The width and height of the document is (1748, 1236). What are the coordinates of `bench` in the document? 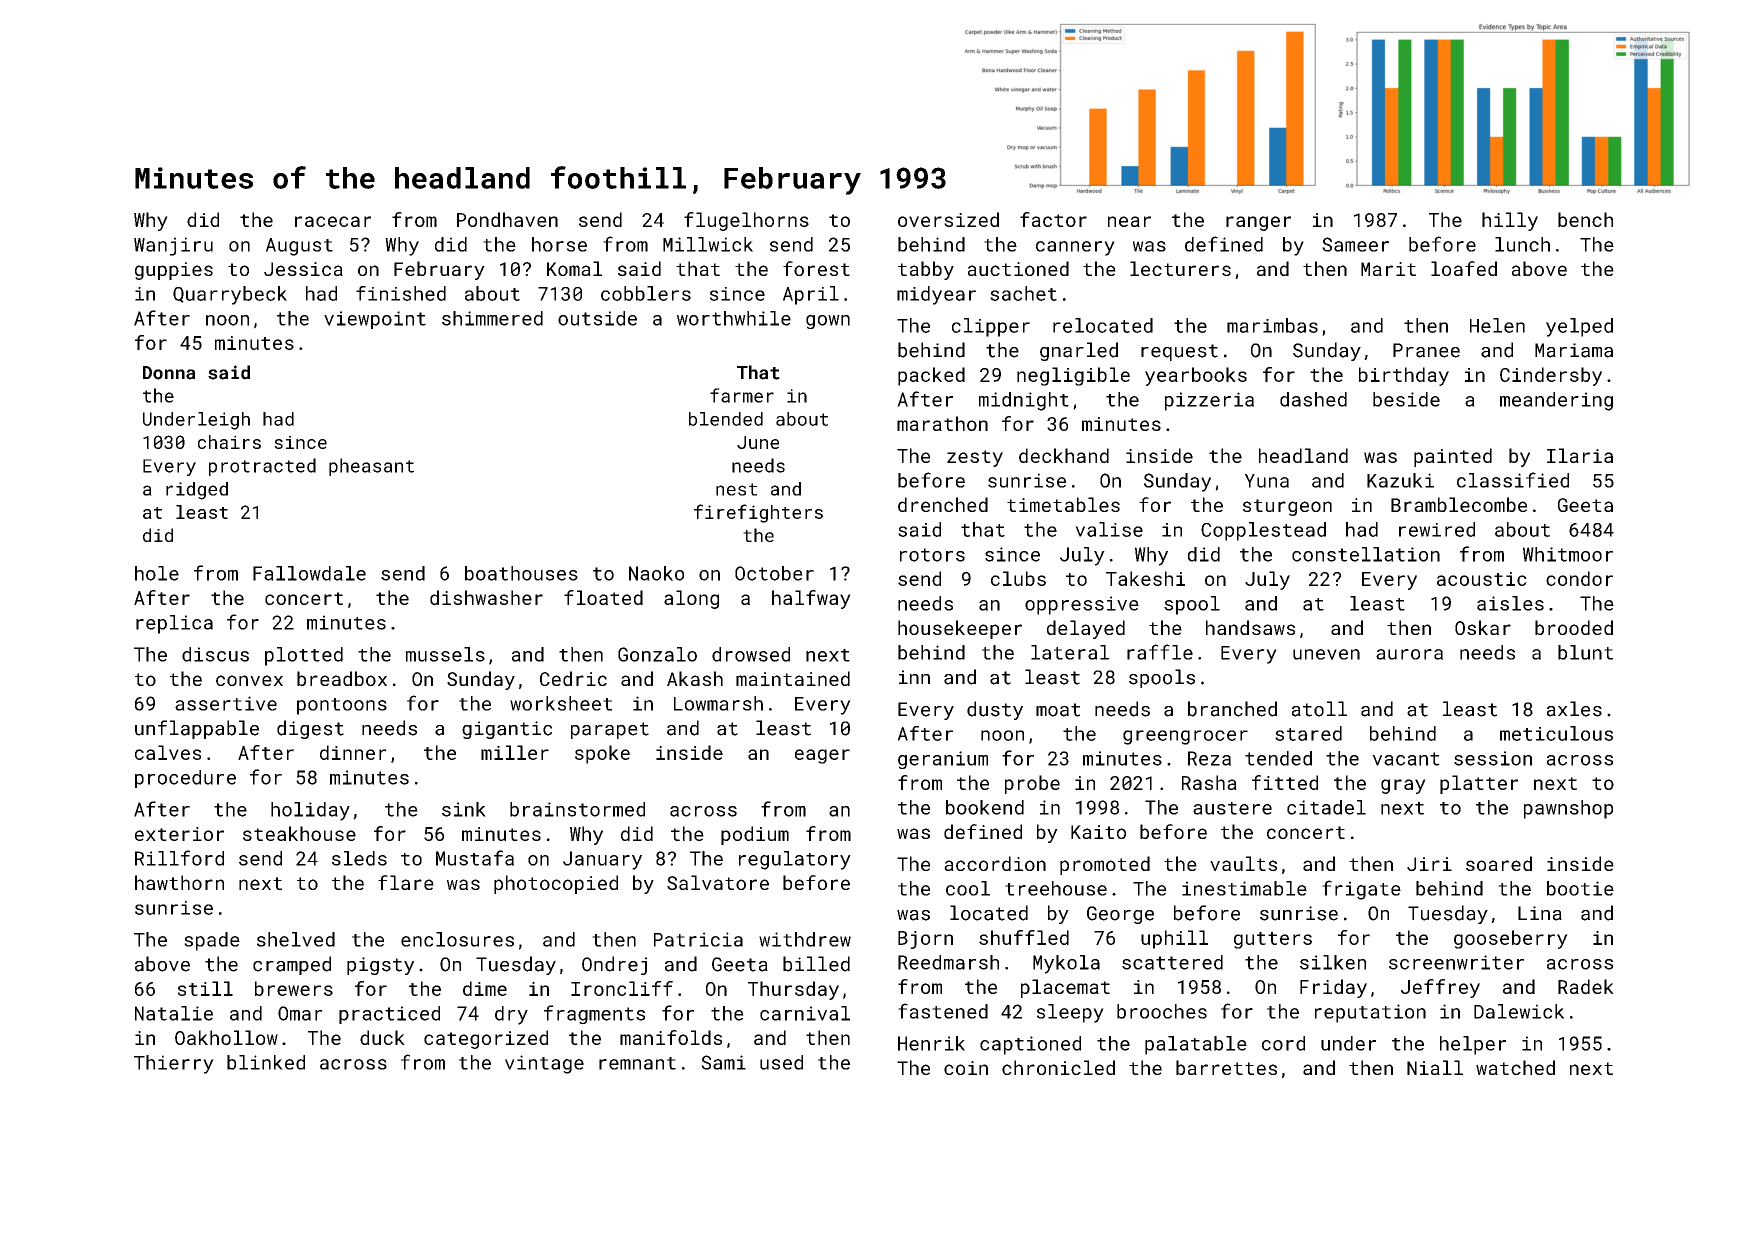 It's located at (1585, 219).
